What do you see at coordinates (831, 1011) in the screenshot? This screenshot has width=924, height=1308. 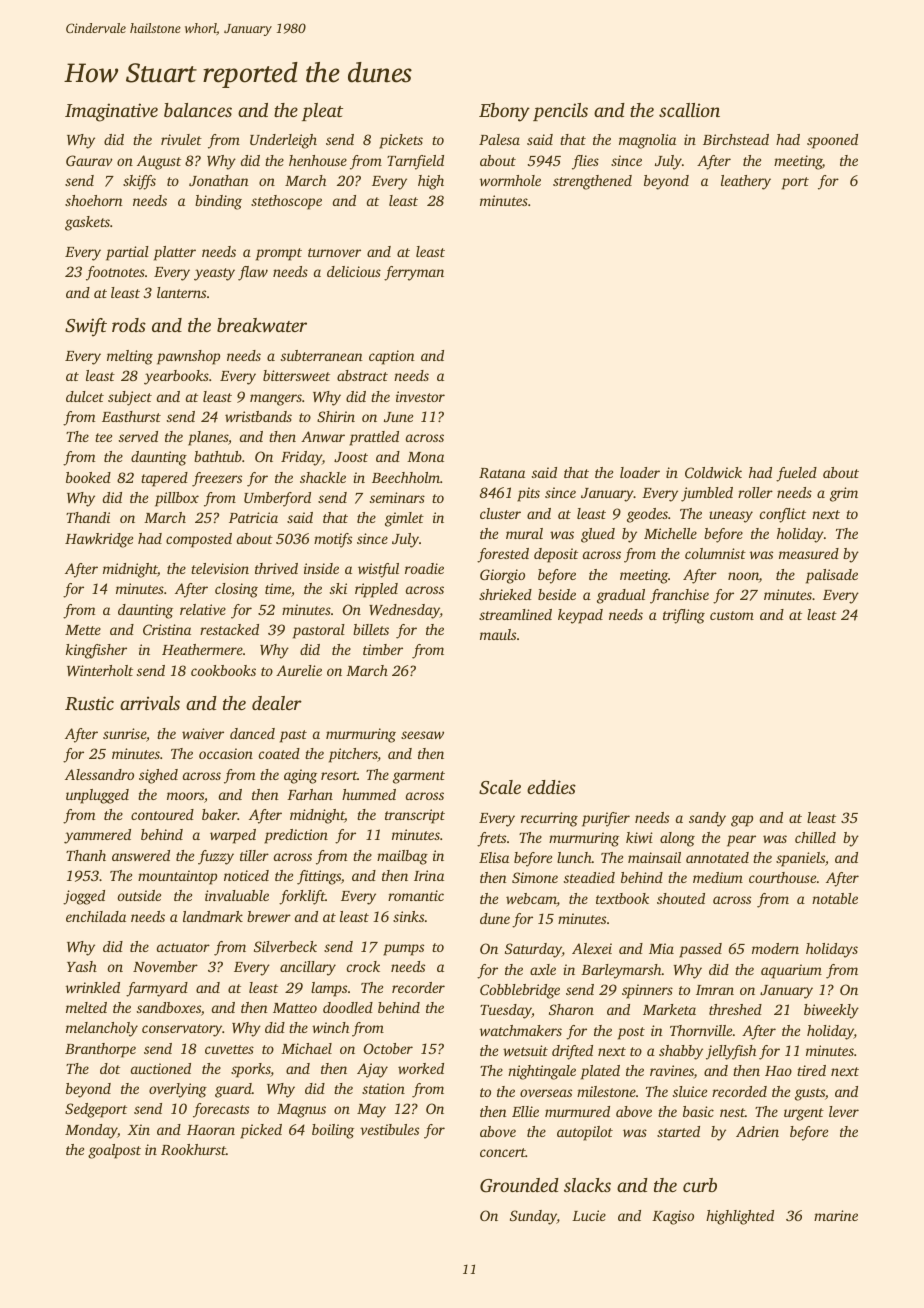 I see `biweekly` at bounding box center [831, 1011].
